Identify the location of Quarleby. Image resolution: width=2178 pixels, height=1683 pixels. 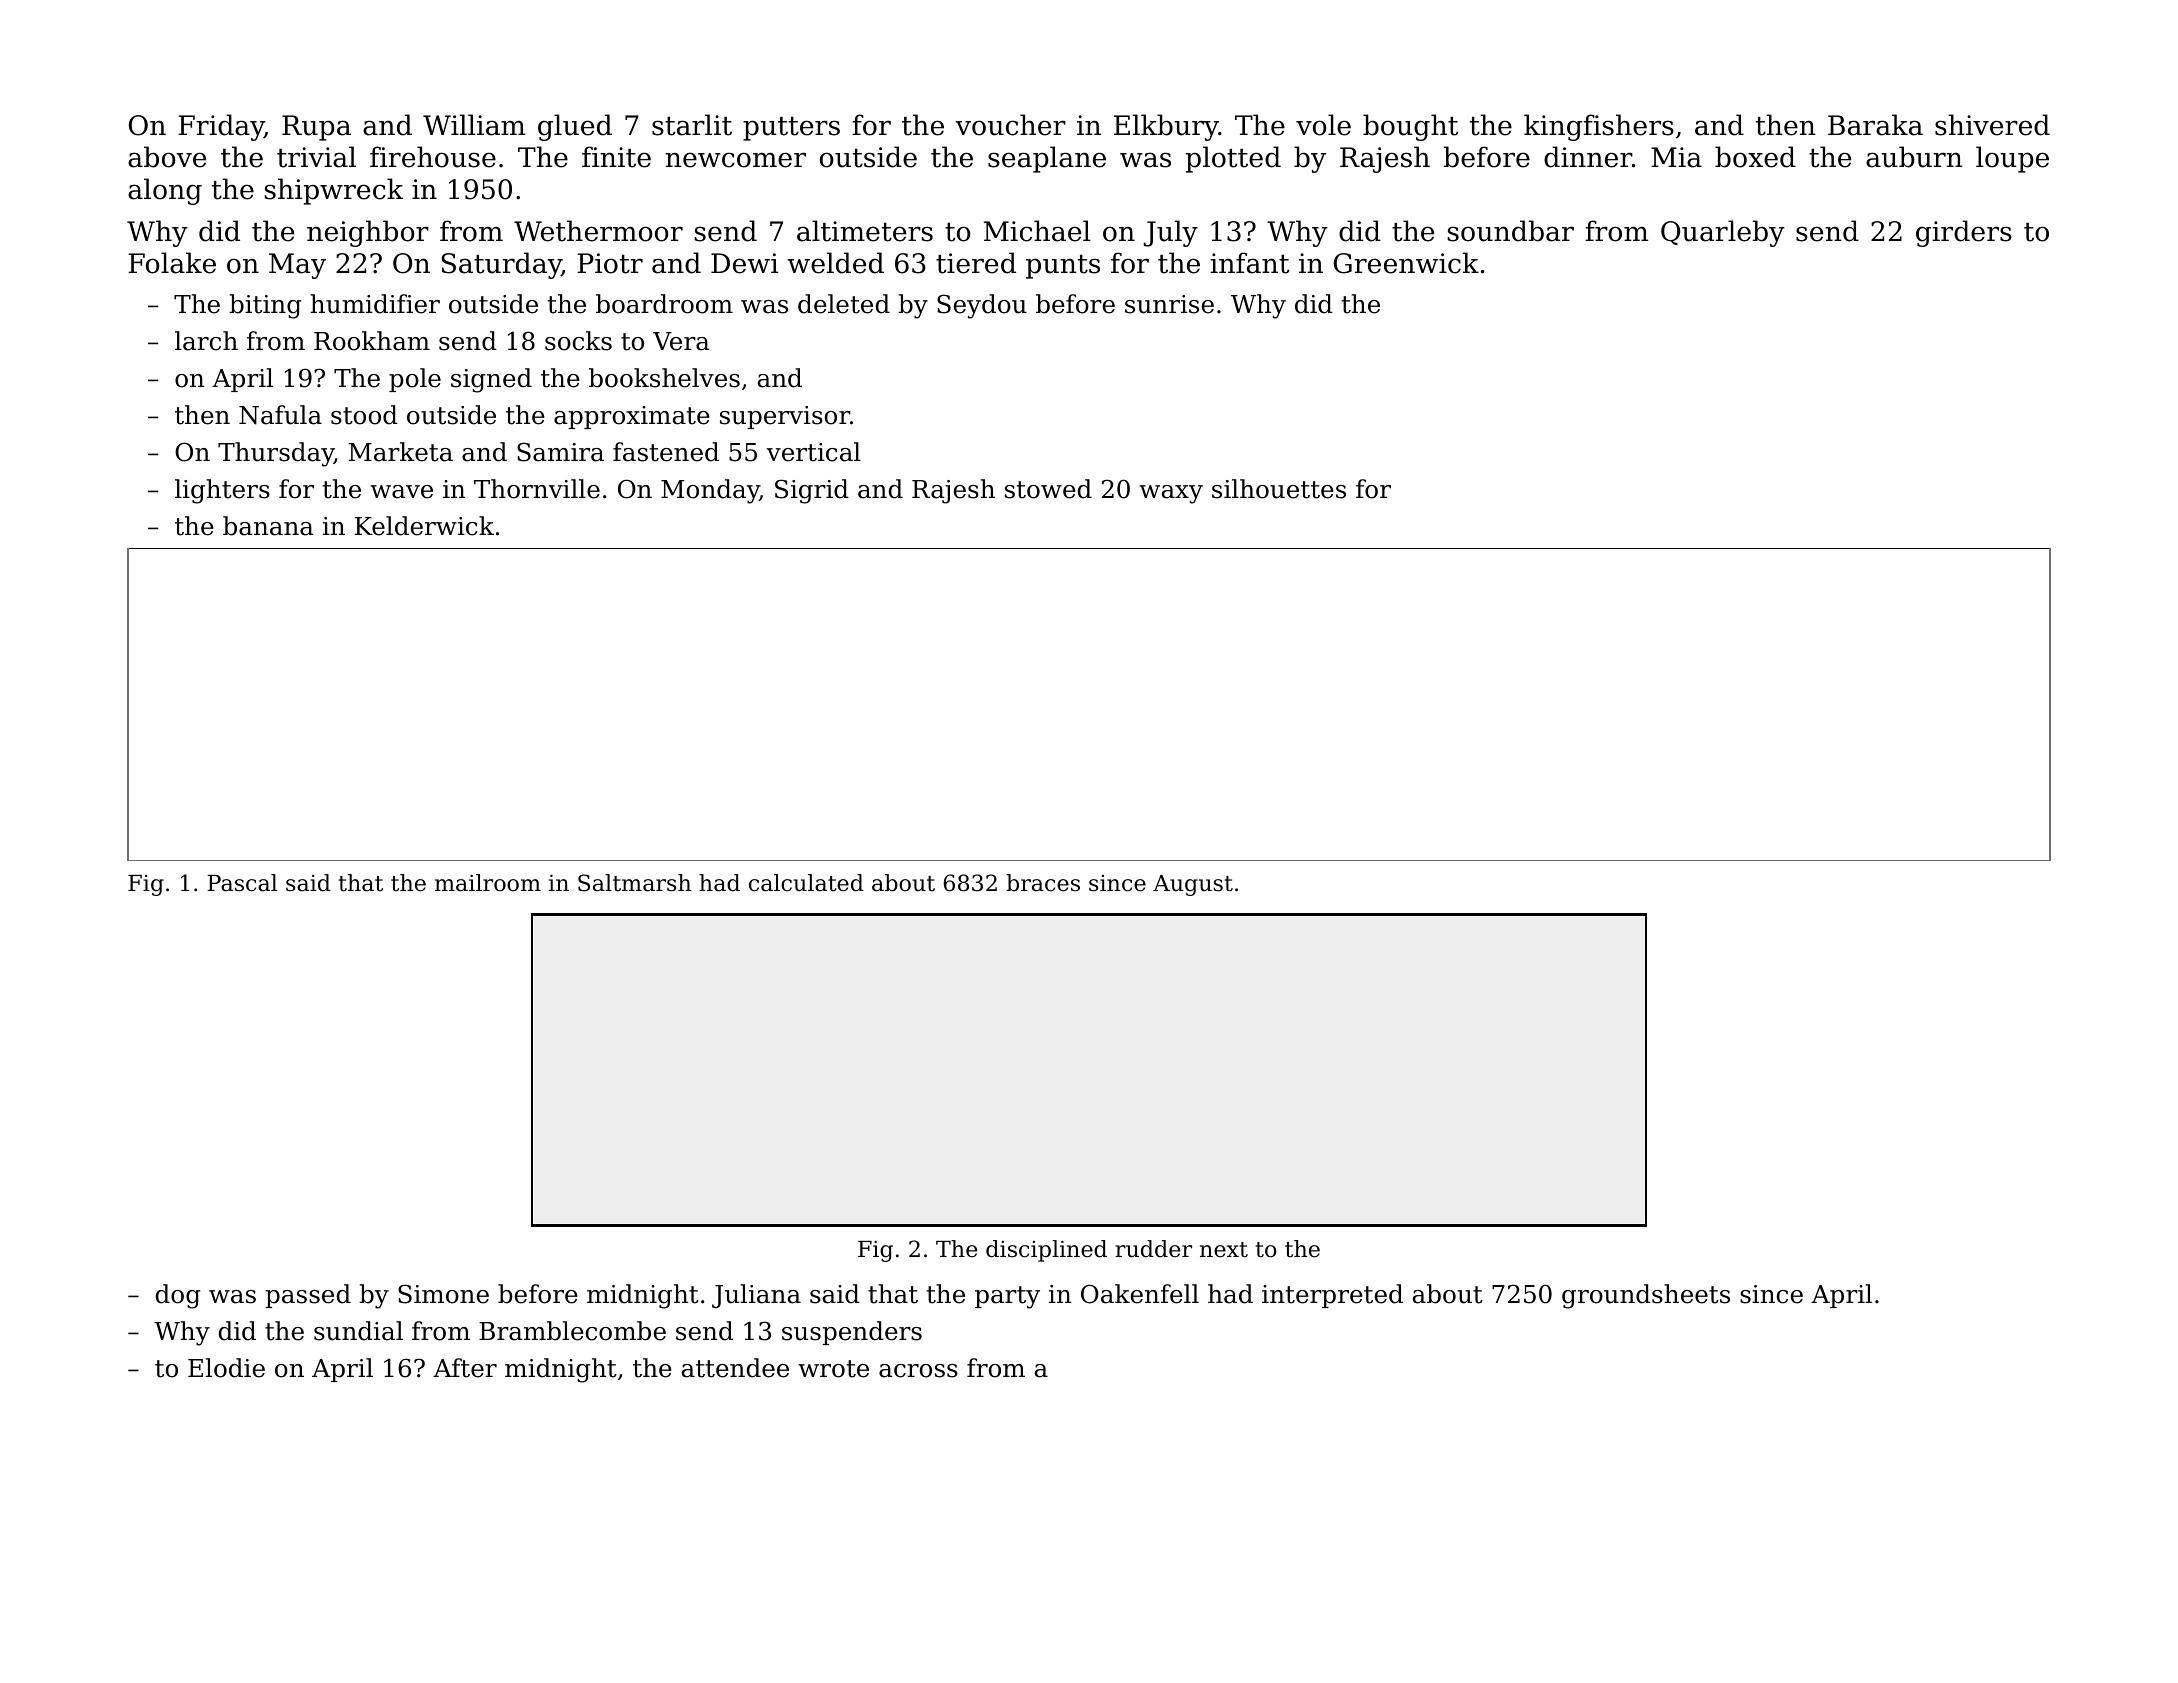
(1723, 233).
